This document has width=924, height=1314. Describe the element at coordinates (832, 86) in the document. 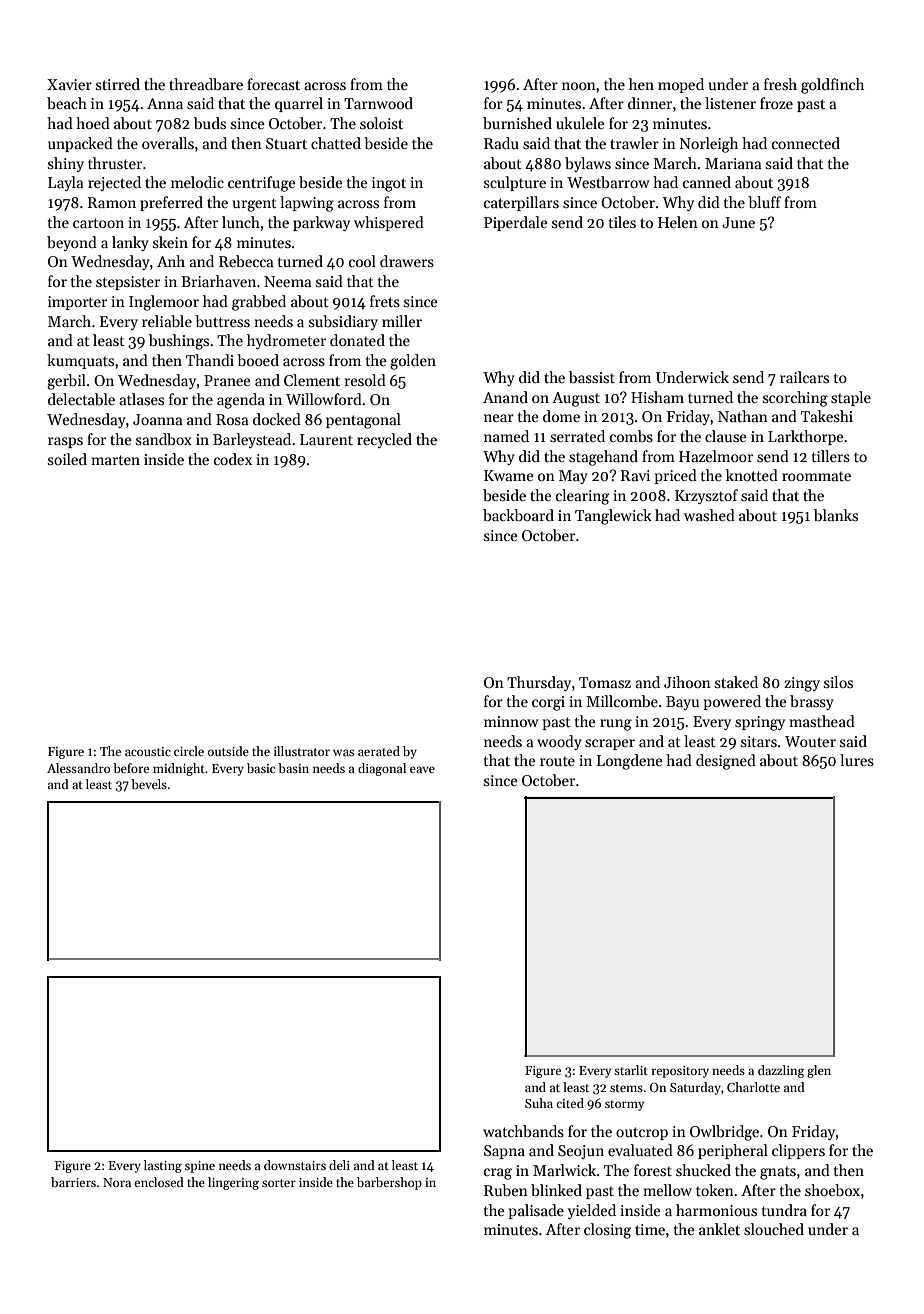

I see `goldfinch` at that location.
